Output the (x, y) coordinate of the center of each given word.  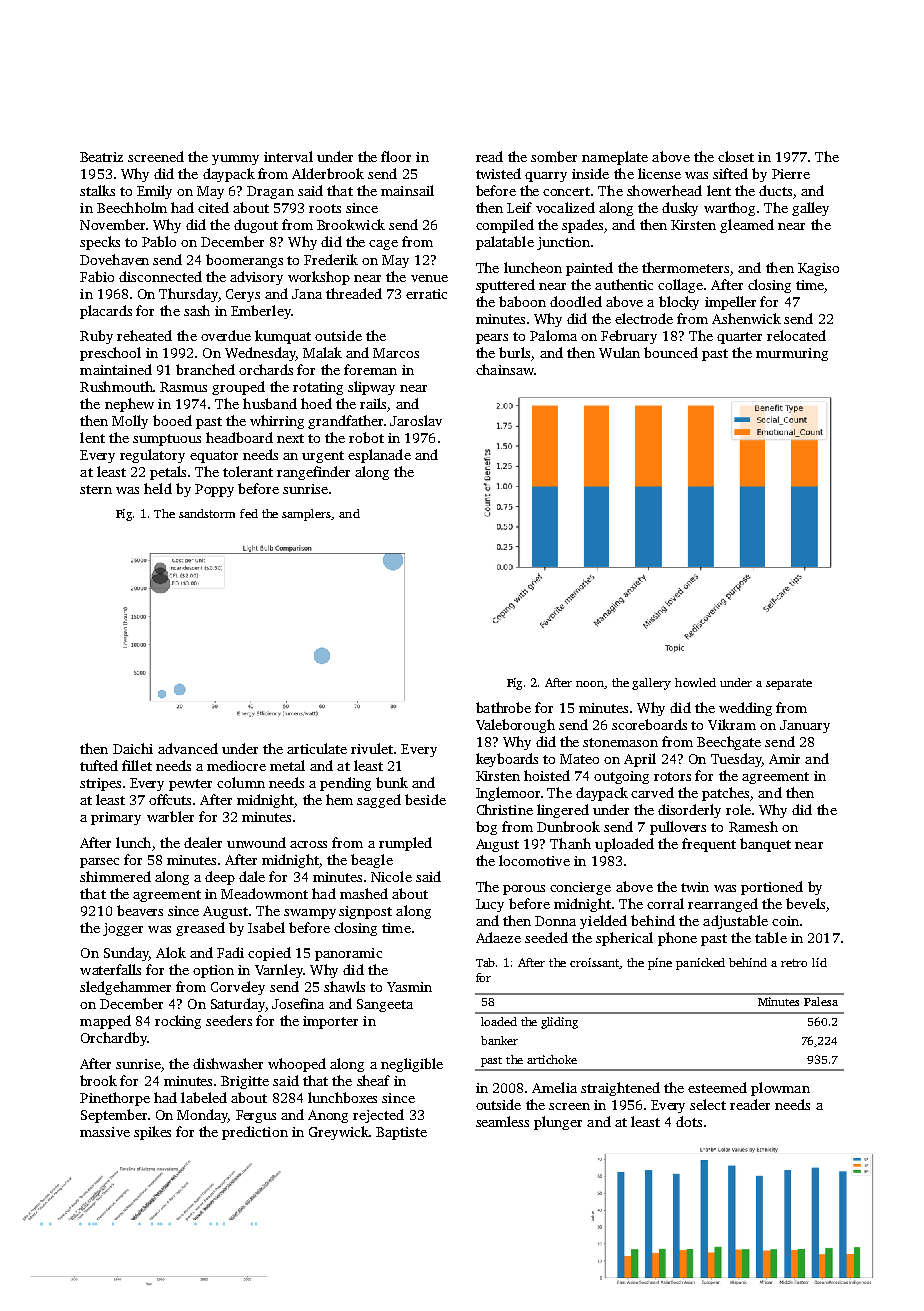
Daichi (133, 748)
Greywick (339, 1133)
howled (695, 682)
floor (396, 156)
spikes (152, 1133)
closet (736, 156)
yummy (235, 160)
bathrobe (503, 707)
